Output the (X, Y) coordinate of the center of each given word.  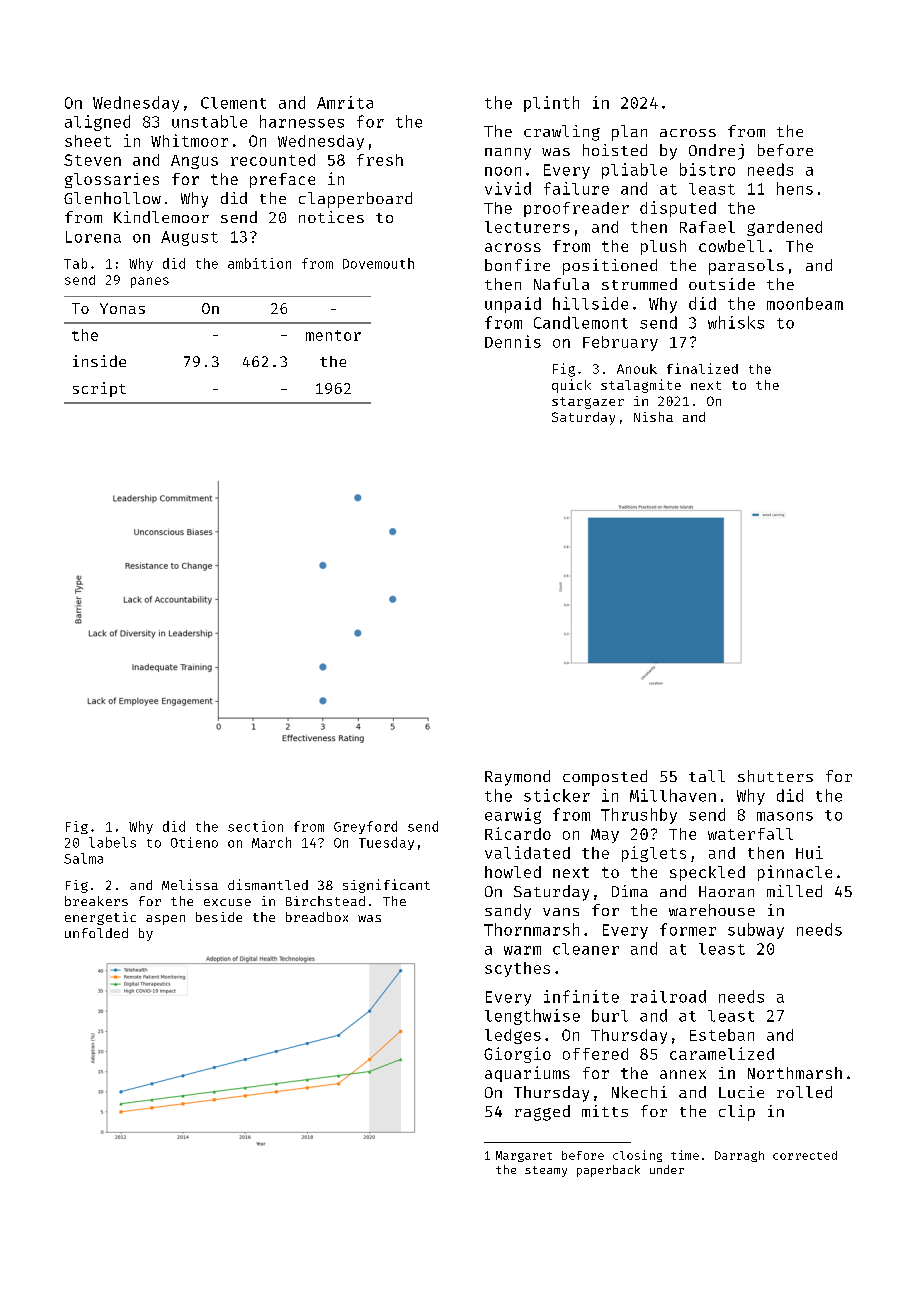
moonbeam (805, 303)
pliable (634, 171)
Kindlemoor (161, 217)
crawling (562, 133)
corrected (805, 1155)
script (99, 389)
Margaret (524, 1156)
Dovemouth (378, 263)
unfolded (96, 933)
